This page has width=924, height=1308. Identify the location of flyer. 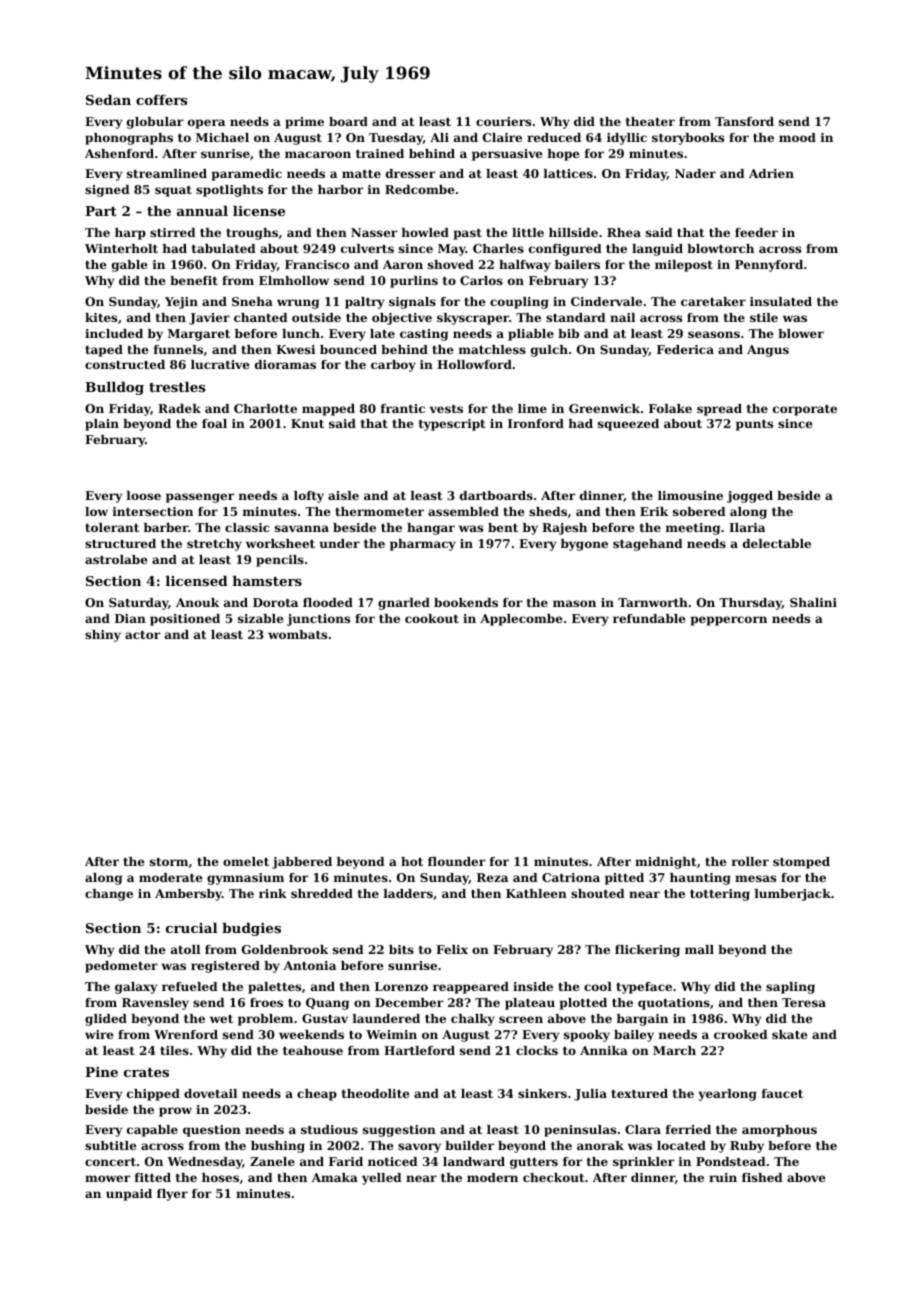
(172, 1195).
